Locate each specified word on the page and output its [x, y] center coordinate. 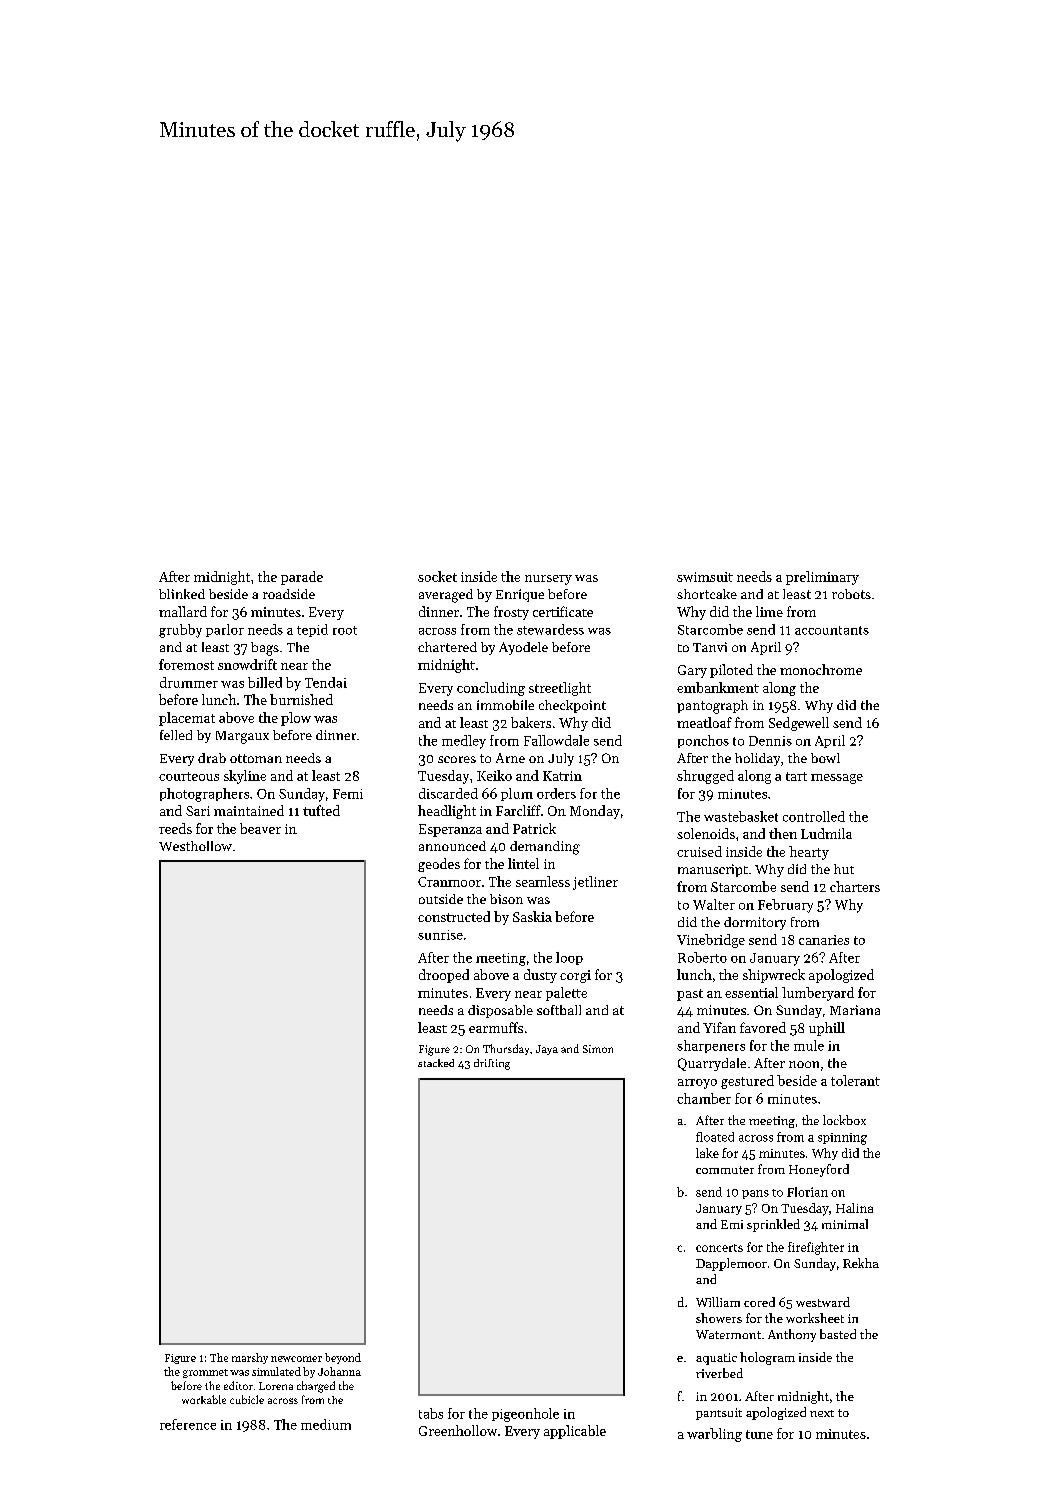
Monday [595, 812]
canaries [824, 940]
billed [265, 682]
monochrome [821, 669]
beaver [260, 828]
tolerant [855, 1080]
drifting [492, 1064]
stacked [436, 1063]
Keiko [494, 775]
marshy [250, 1358]
